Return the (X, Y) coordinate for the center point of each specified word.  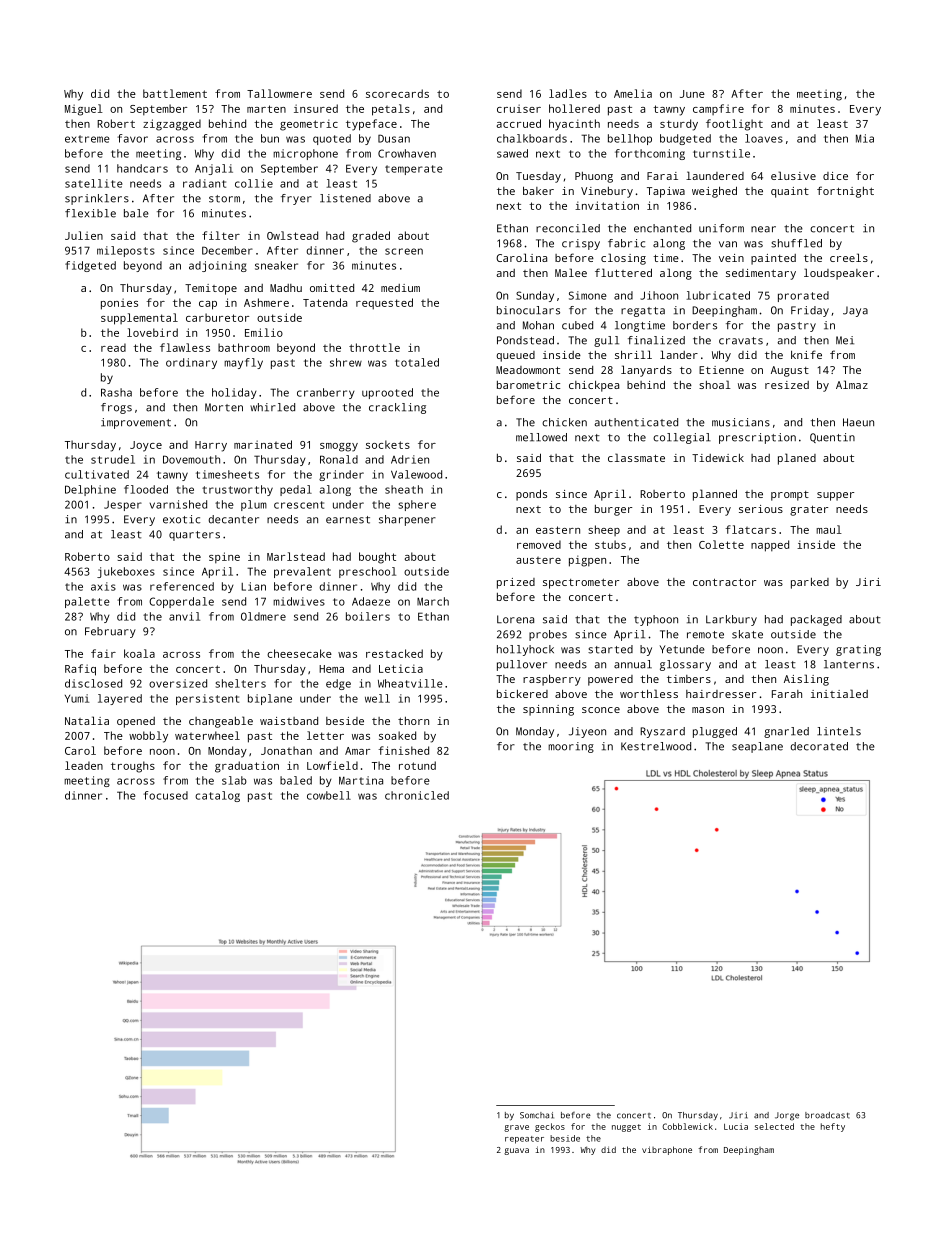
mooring (571, 747)
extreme (87, 139)
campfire (718, 109)
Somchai (537, 1115)
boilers (368, 616)
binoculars (528, 310)
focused (165, 795)
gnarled (786, 732)
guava (516, 1151)
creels (849, 257)
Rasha (116, 392)
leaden (84, 765)
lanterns (849, 664)
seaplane (757, 747)
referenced (182, 586)
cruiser (519, 108)
